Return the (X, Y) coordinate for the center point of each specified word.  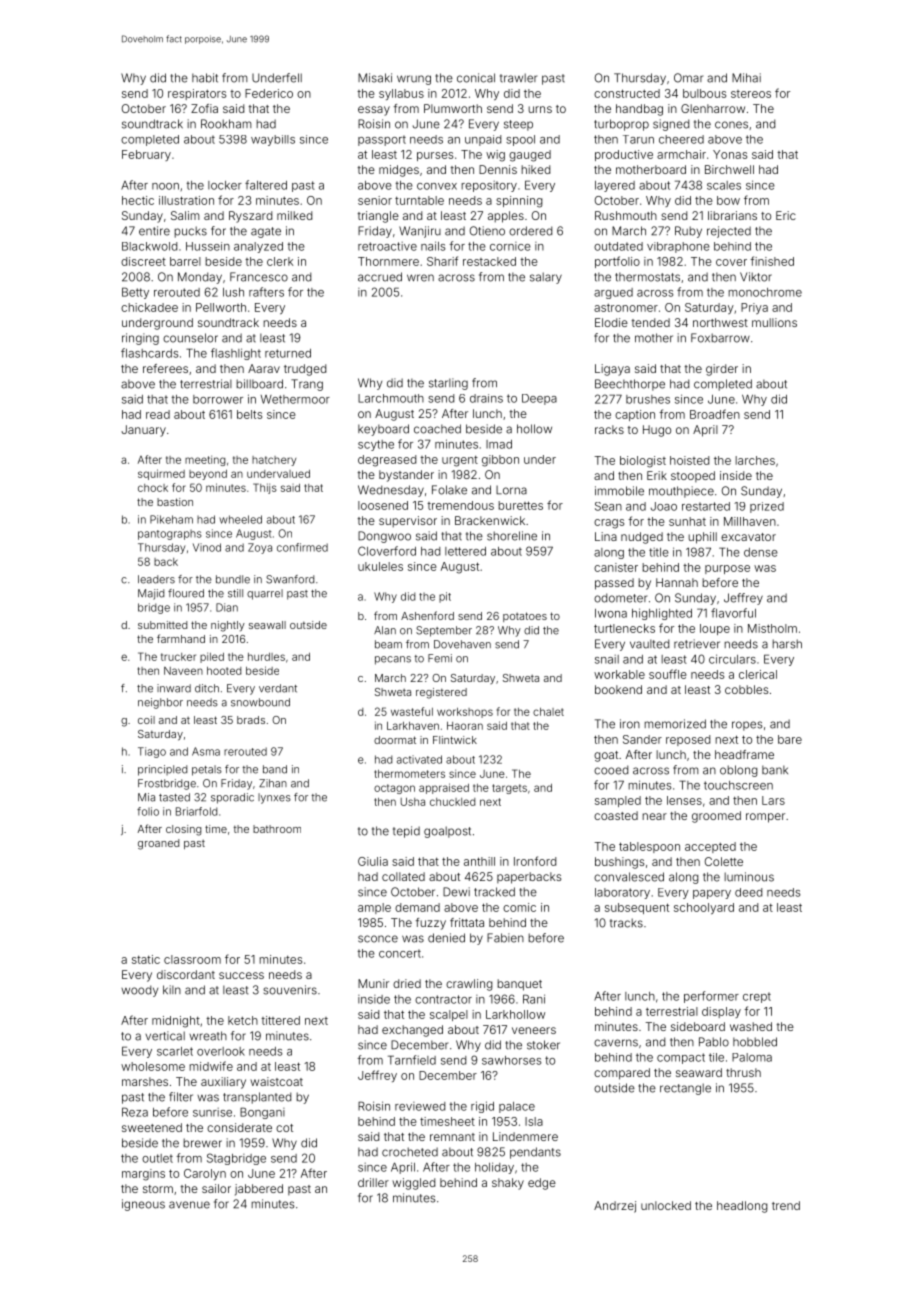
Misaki (375, 78)
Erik (657, 475)
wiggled (413, 1184)
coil (146, 720)
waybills (273, 140)
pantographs (170, 535)
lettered (465, 551)
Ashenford (427, 615)
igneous (143, 1205)
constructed (627, 93)
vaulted (649, 644)
